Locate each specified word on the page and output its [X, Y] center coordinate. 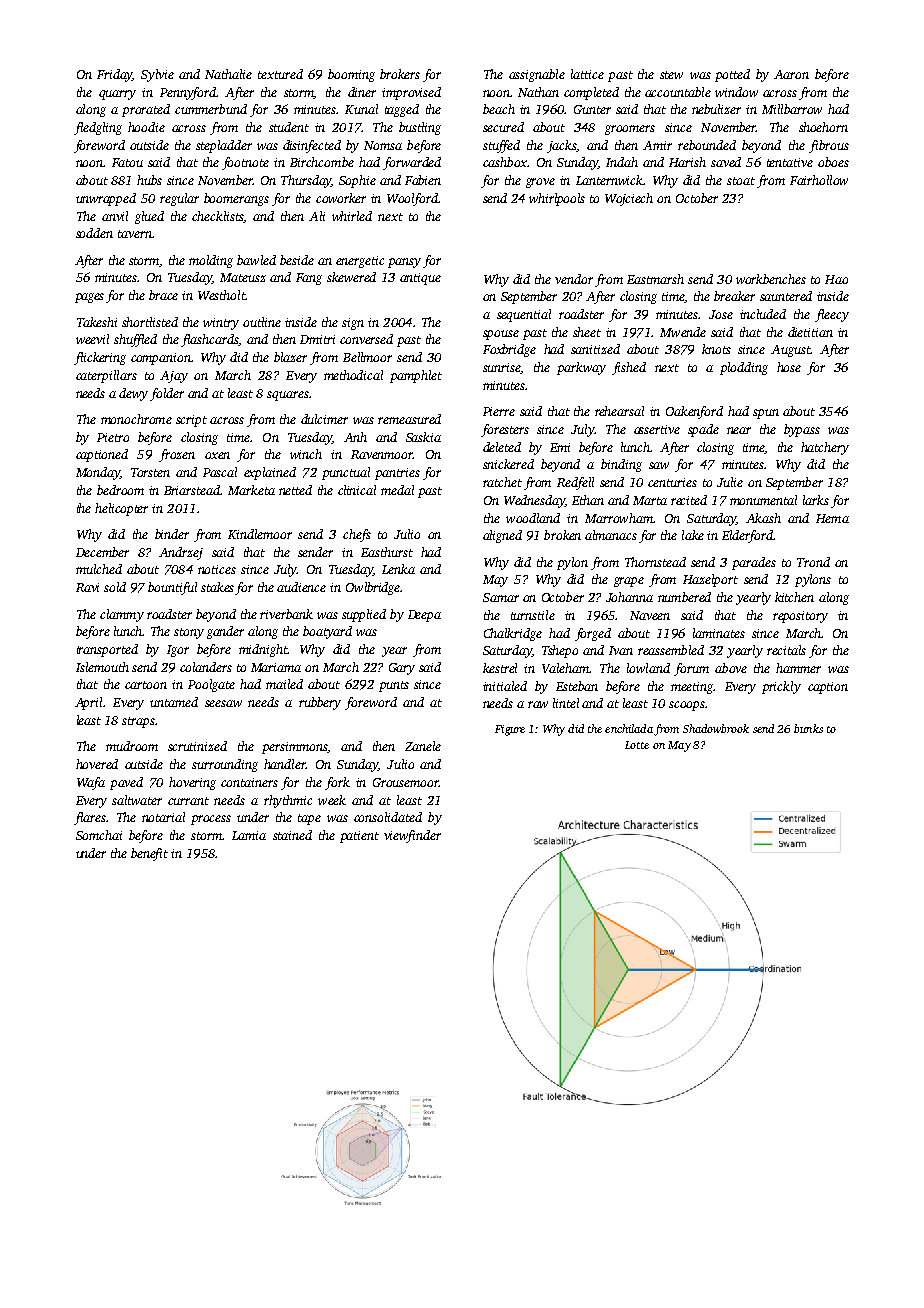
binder [172, 534]
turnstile [533, 615]
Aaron [791, 74]
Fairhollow [819, 180]
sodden [94, 233]
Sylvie [157, 75]
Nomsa [383, 145]
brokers [400, 74]
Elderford [747, 536]
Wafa [91, 783]
